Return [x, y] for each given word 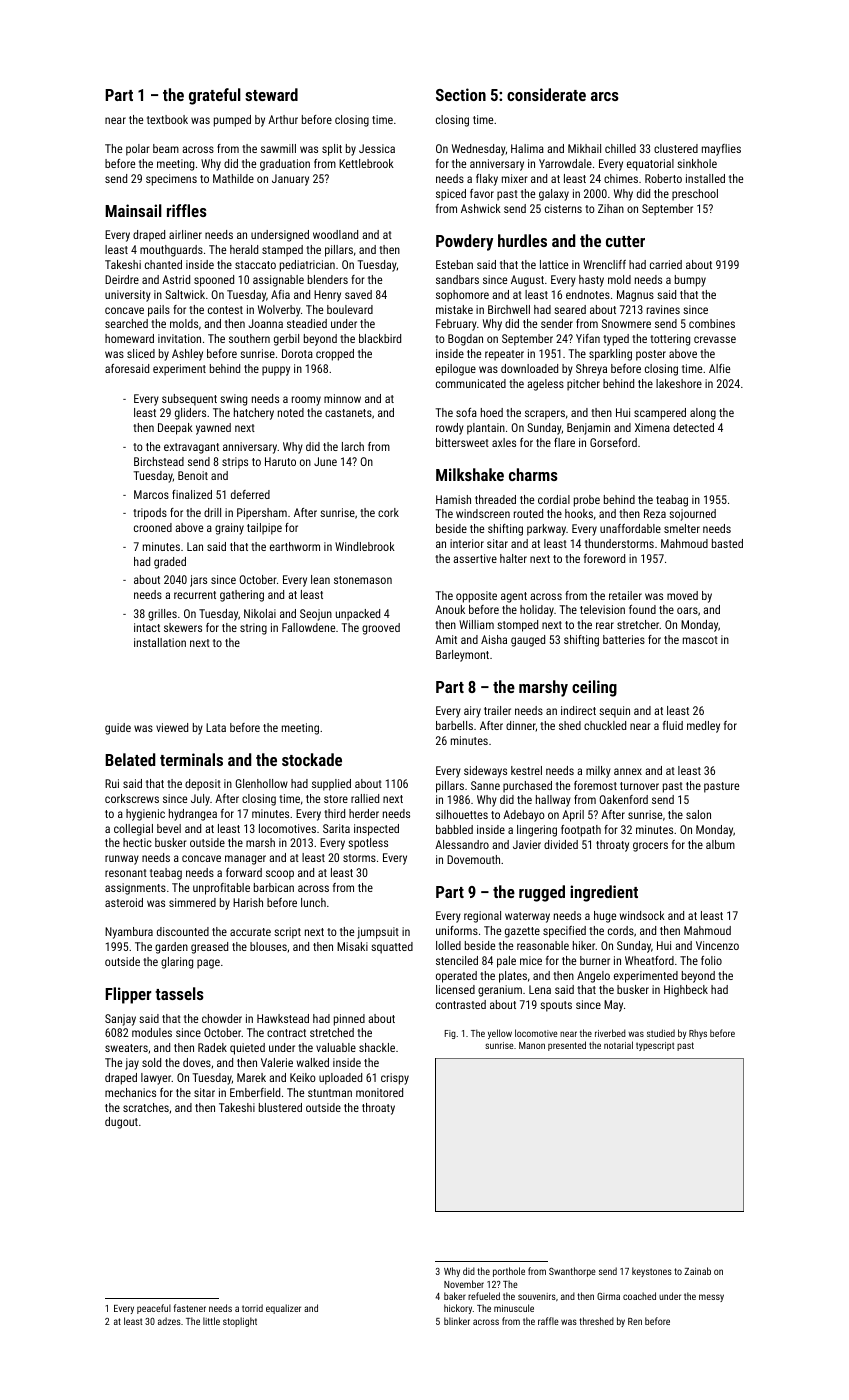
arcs [605, 96]
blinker [457, 1321]
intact [147, 627]
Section [461, 94]
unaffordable [630, 528]
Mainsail [133, 210]
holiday [537, 611]
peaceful [154, 1309]
